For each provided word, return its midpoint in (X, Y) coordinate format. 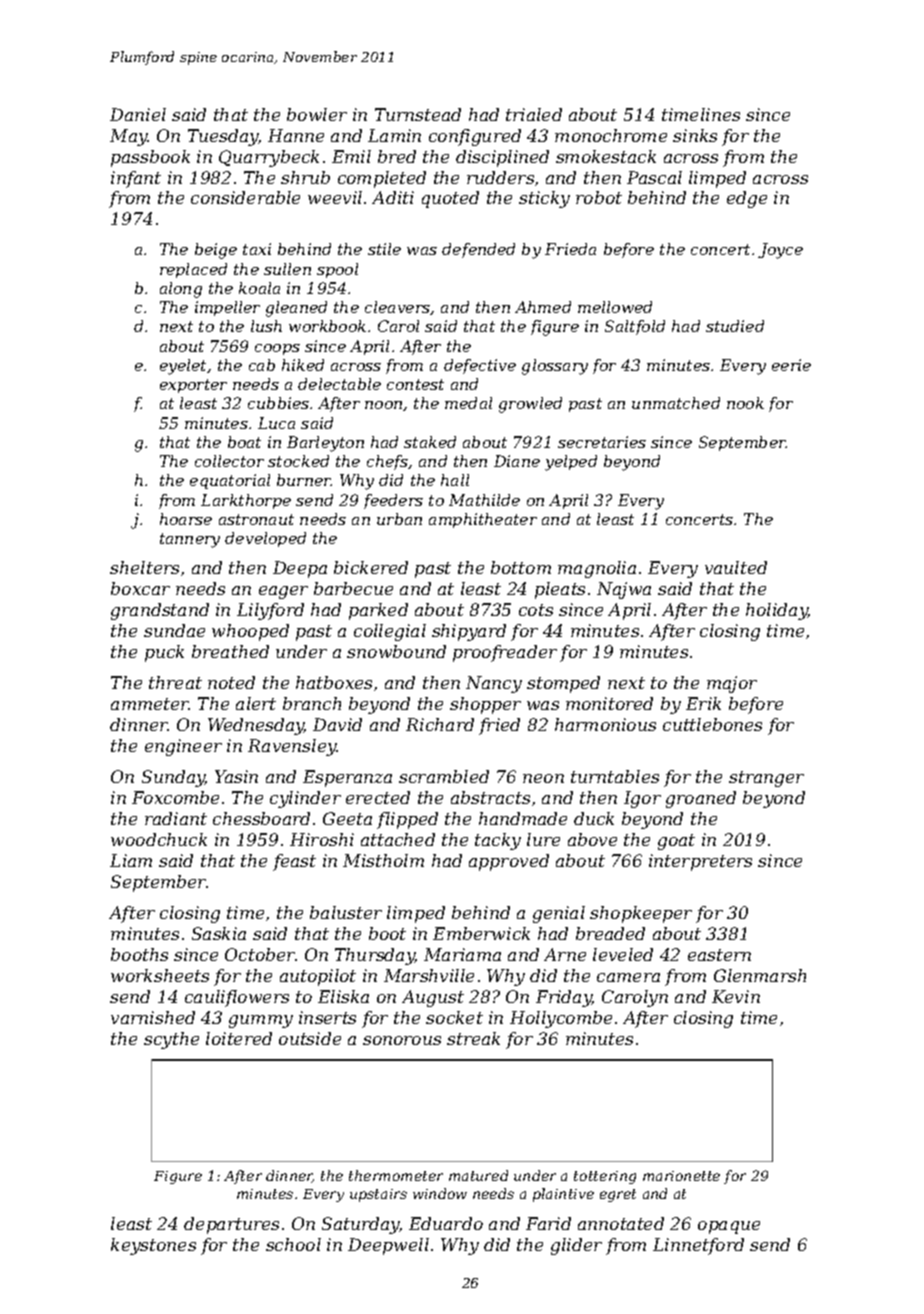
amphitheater (483, 520)
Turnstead (418, 114)
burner (304, 480)
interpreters (700, 862)
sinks (695, 135)
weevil (335, 197)
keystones (153, 1246)
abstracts (490, 797)
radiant (176, 818)
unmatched (676, 403)
